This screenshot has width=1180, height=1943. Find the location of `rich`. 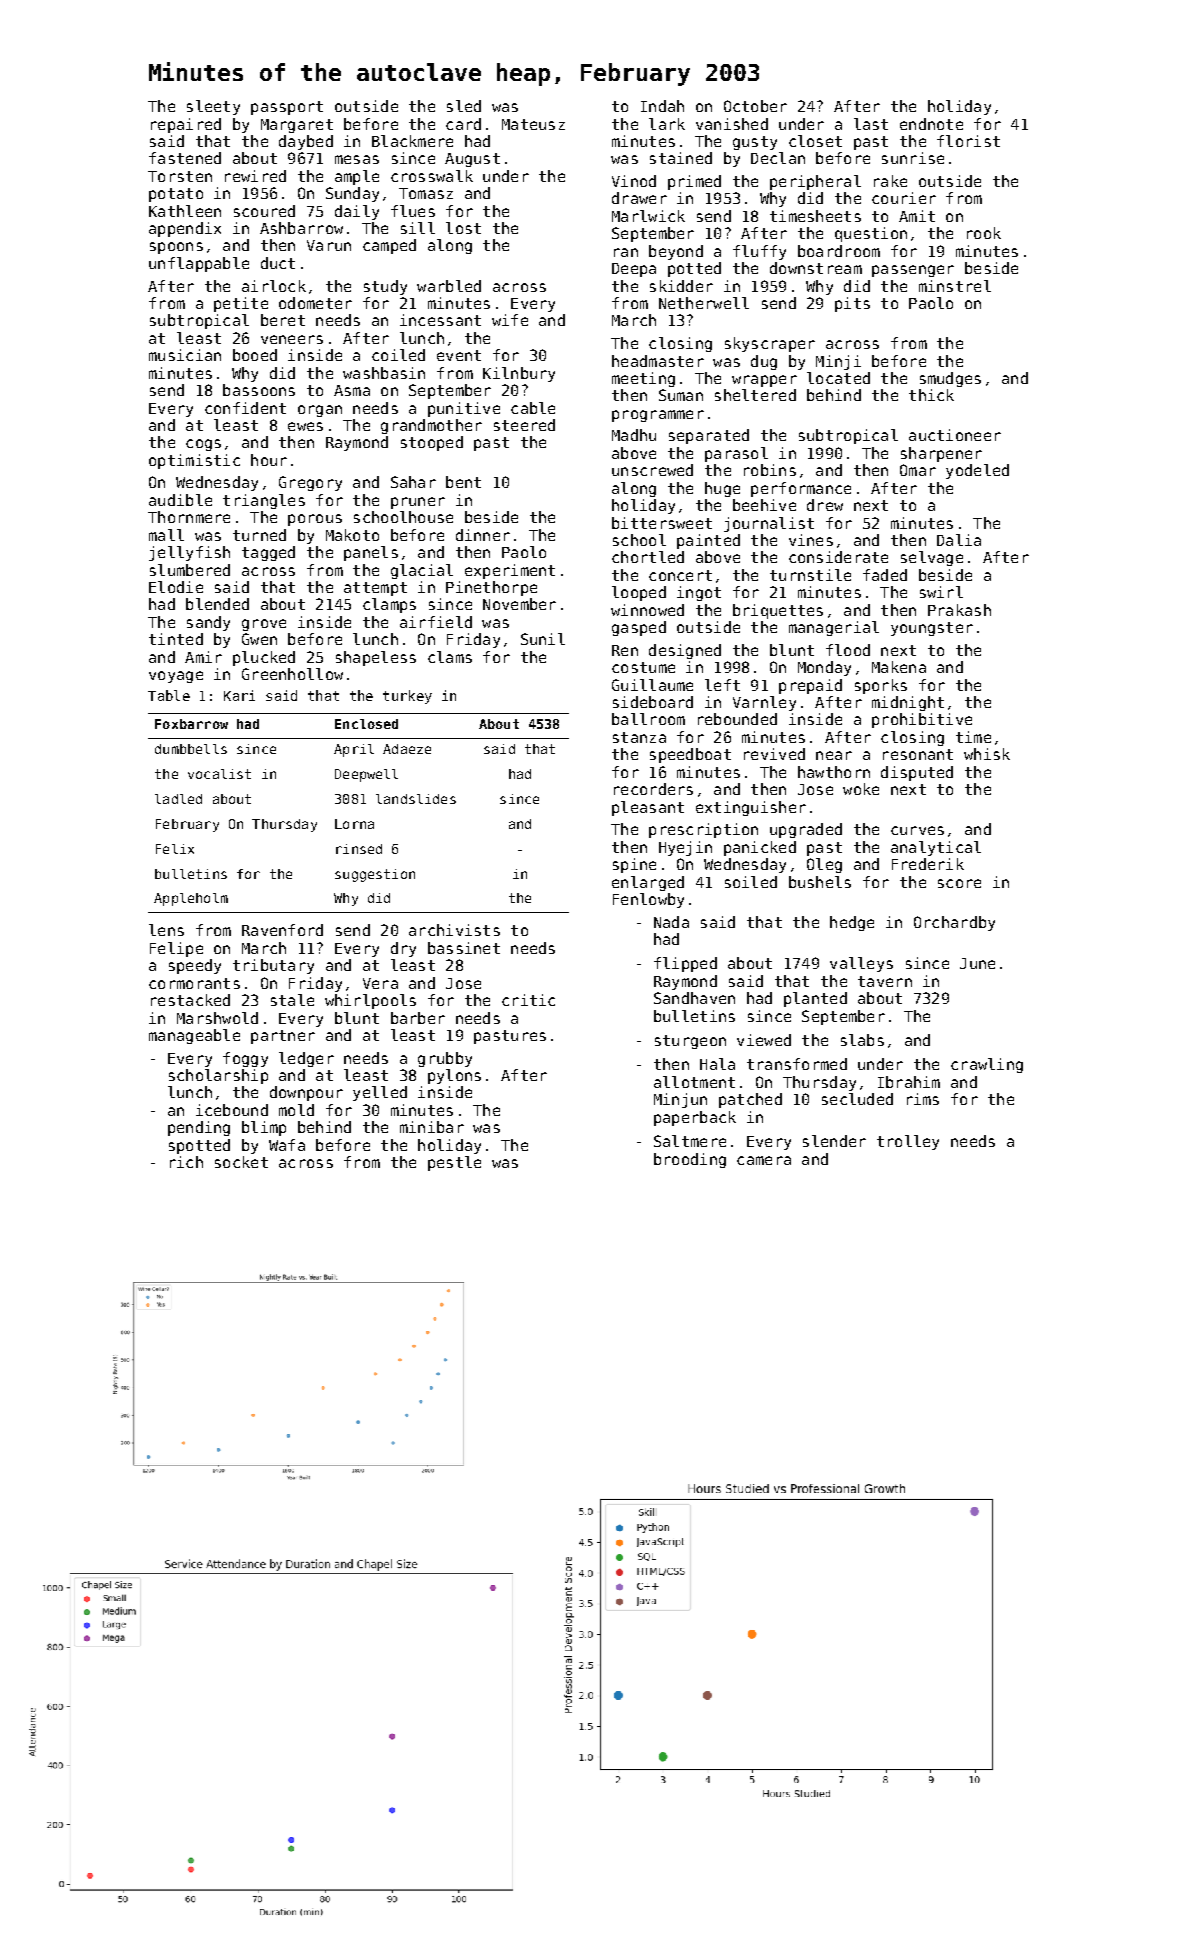

rich is located at coordinates (186, 1162).
